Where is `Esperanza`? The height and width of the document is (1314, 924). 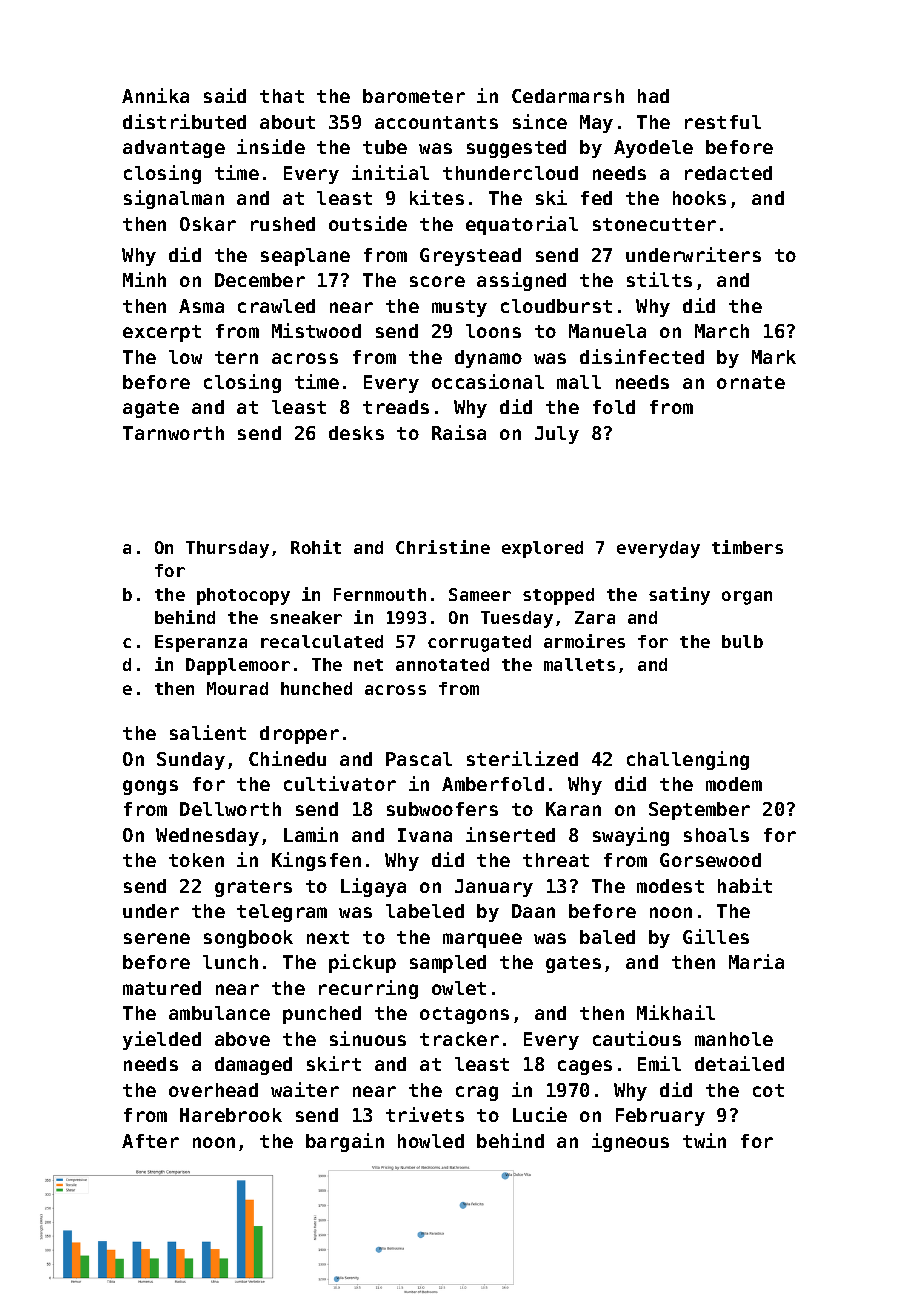
Esperanza is located at coordinates (201, 643).
